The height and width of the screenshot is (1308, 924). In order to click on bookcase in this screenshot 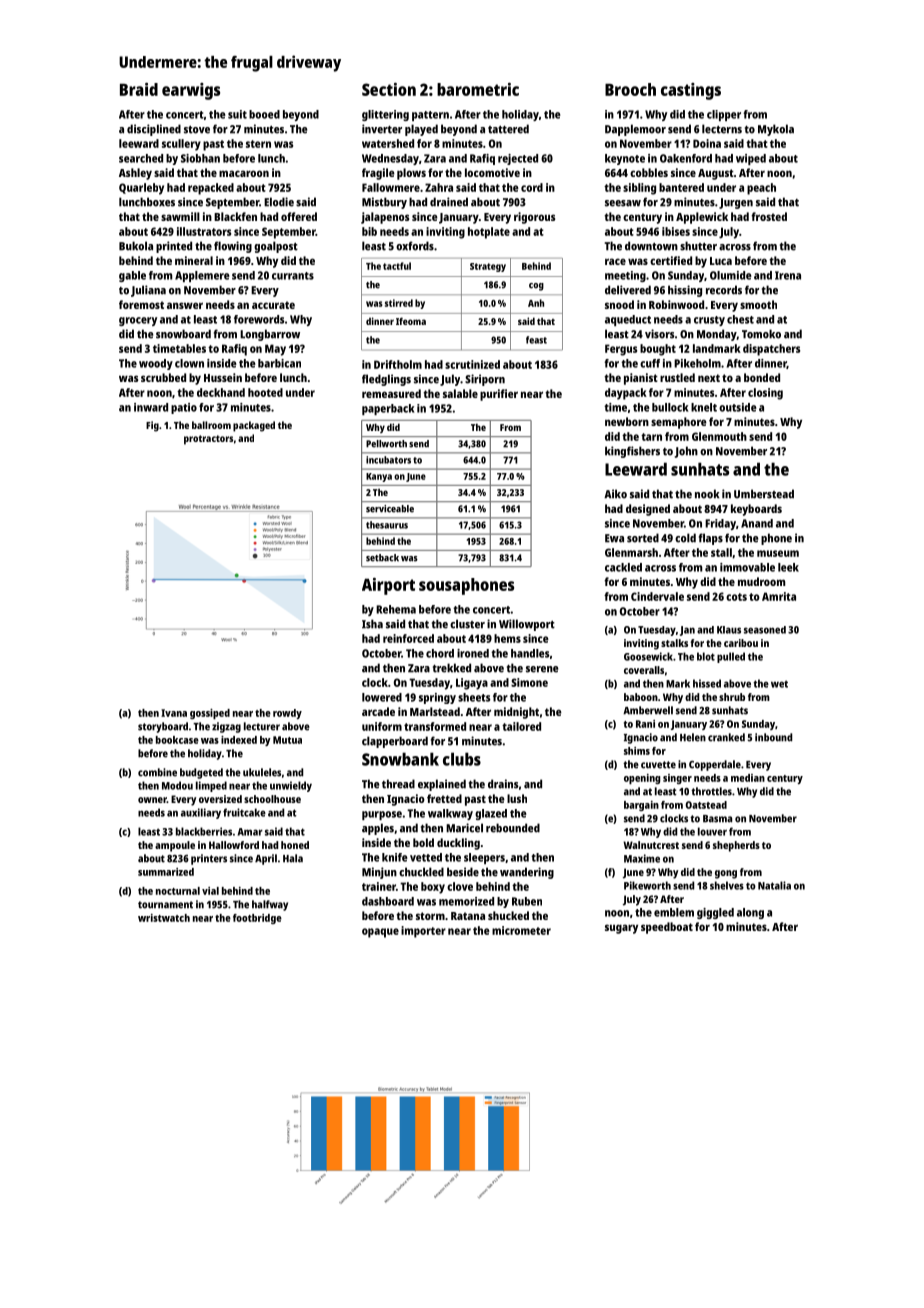, I will do `click(177, 740)`.
